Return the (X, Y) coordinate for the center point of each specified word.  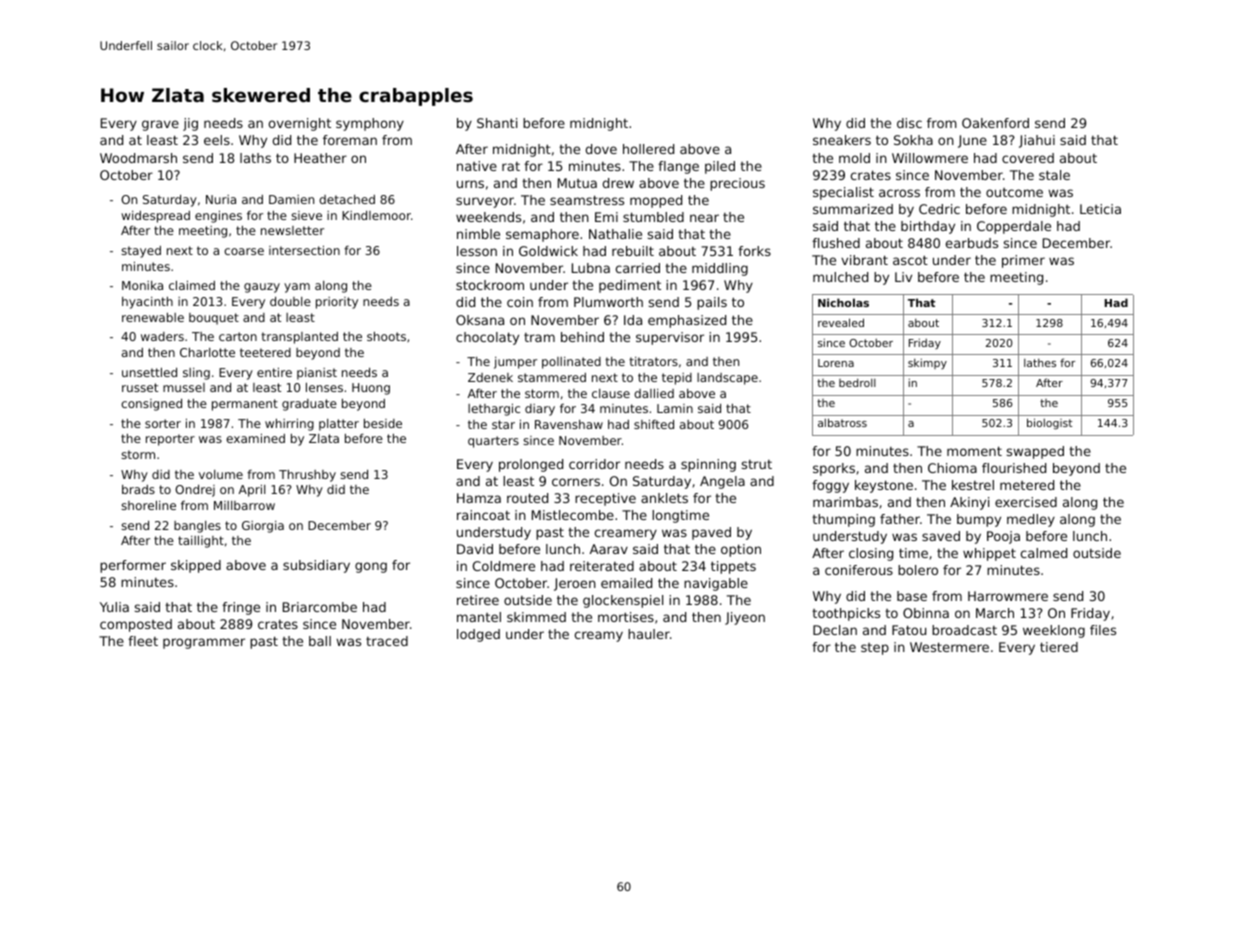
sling (196, 374)
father (900, 519)
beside (383, 423)
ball (320, 641)
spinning (708, 465)
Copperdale (1014, 227)
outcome (1014, 192)
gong (371, 567)
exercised (1026, 502)
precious (737, 184)
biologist (1049, 424)
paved (711, 533)
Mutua (577, 183)
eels (217, 140)
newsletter (292, 230)
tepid (677, 379)
